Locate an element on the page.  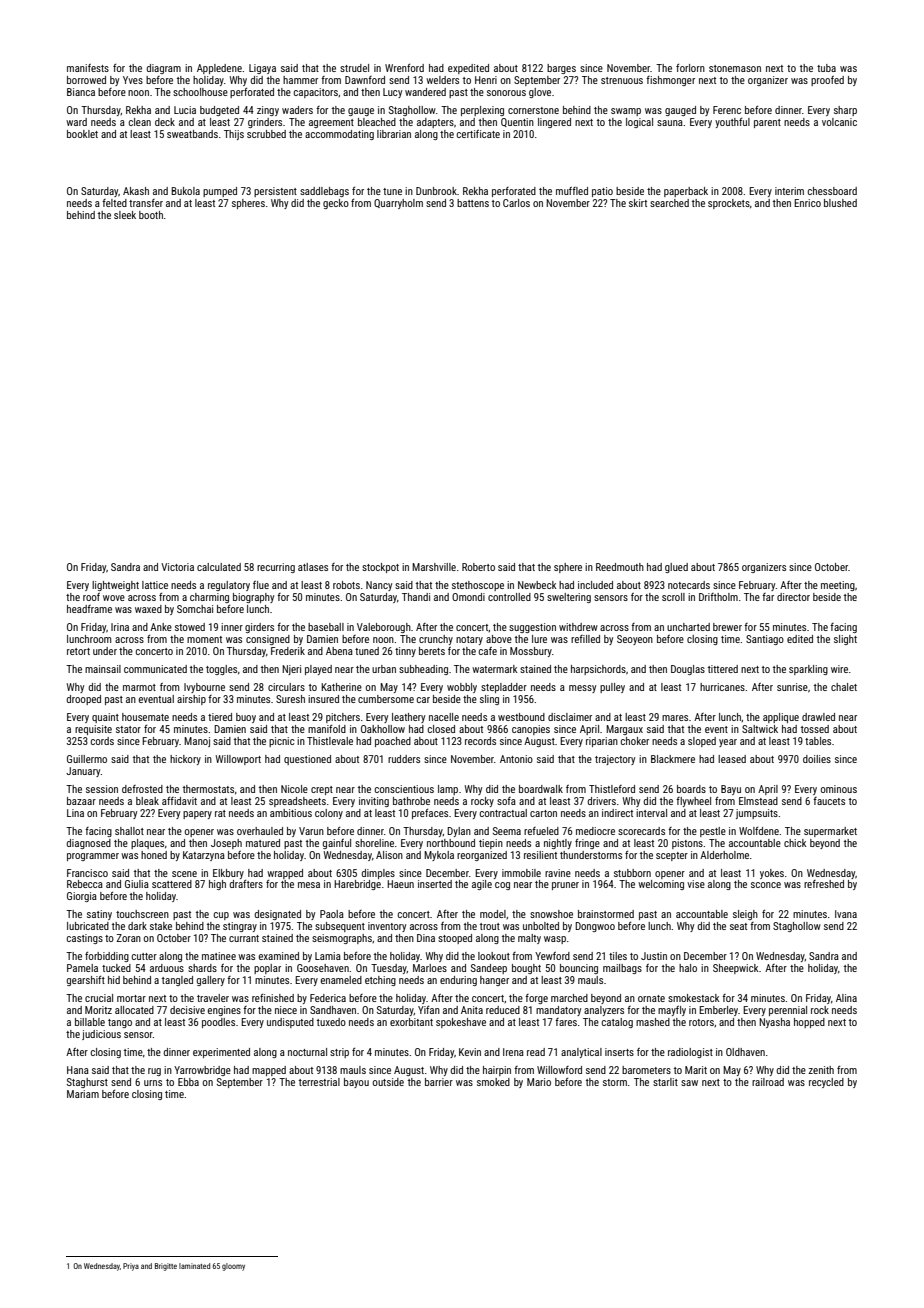
diagnosed is located at coordinates (88, 844).
